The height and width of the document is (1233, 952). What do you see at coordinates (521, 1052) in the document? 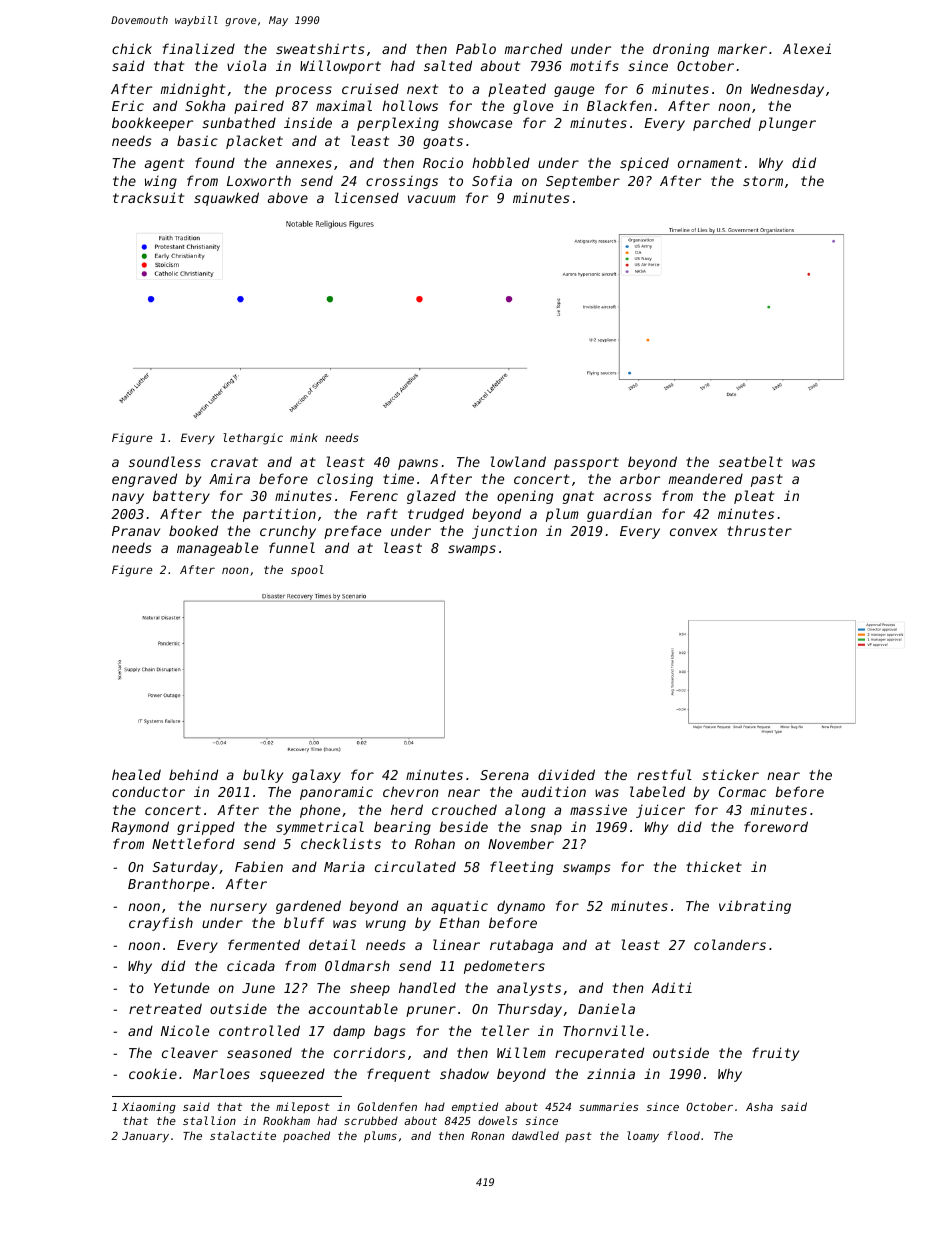
I see `Willem` at bounding box center [521, 1052].
